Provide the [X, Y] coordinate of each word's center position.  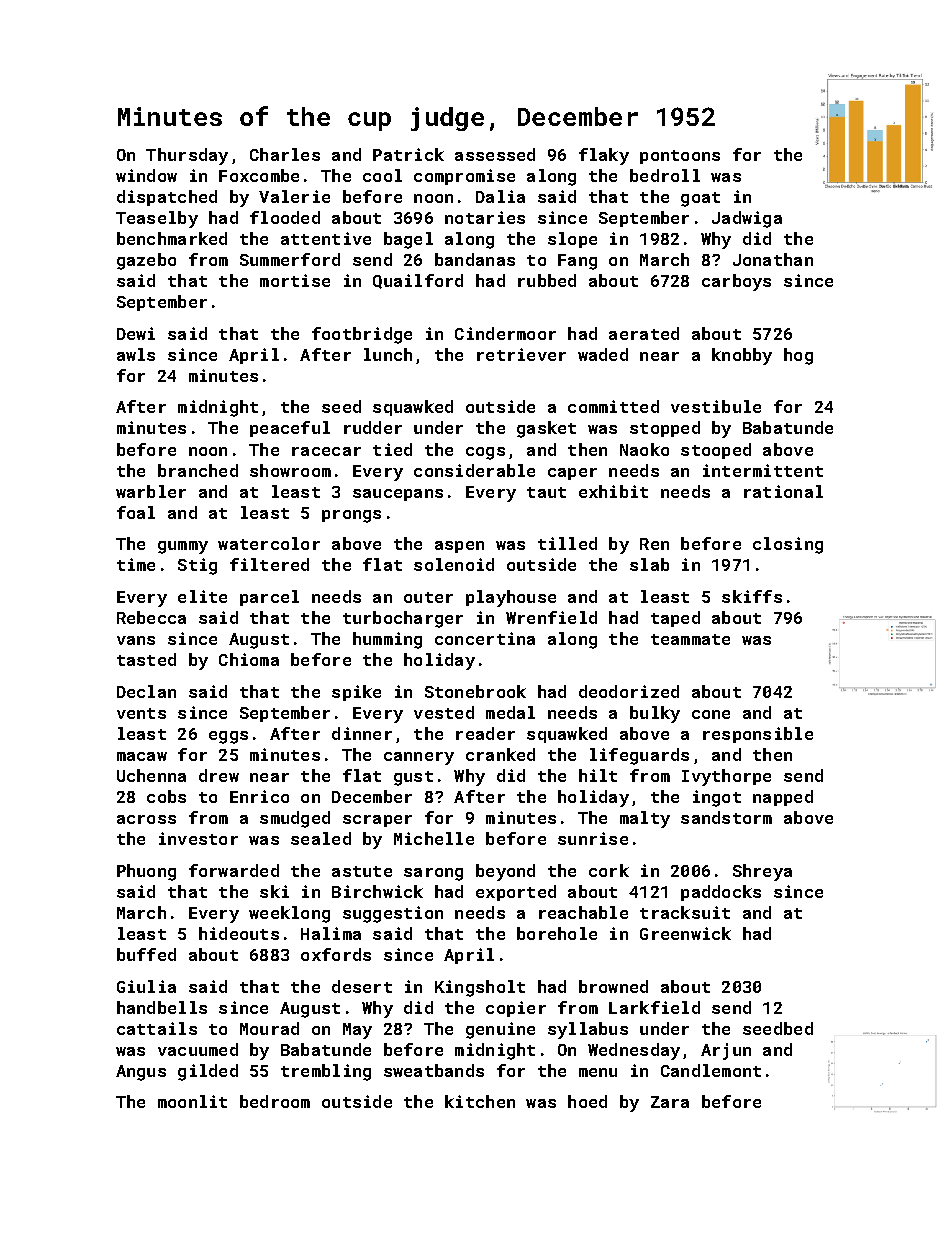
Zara [670, 1102]
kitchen [480, 1101]
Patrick [408, 154]
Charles [285, 154]
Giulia [146, 986]
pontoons [680, 157]
